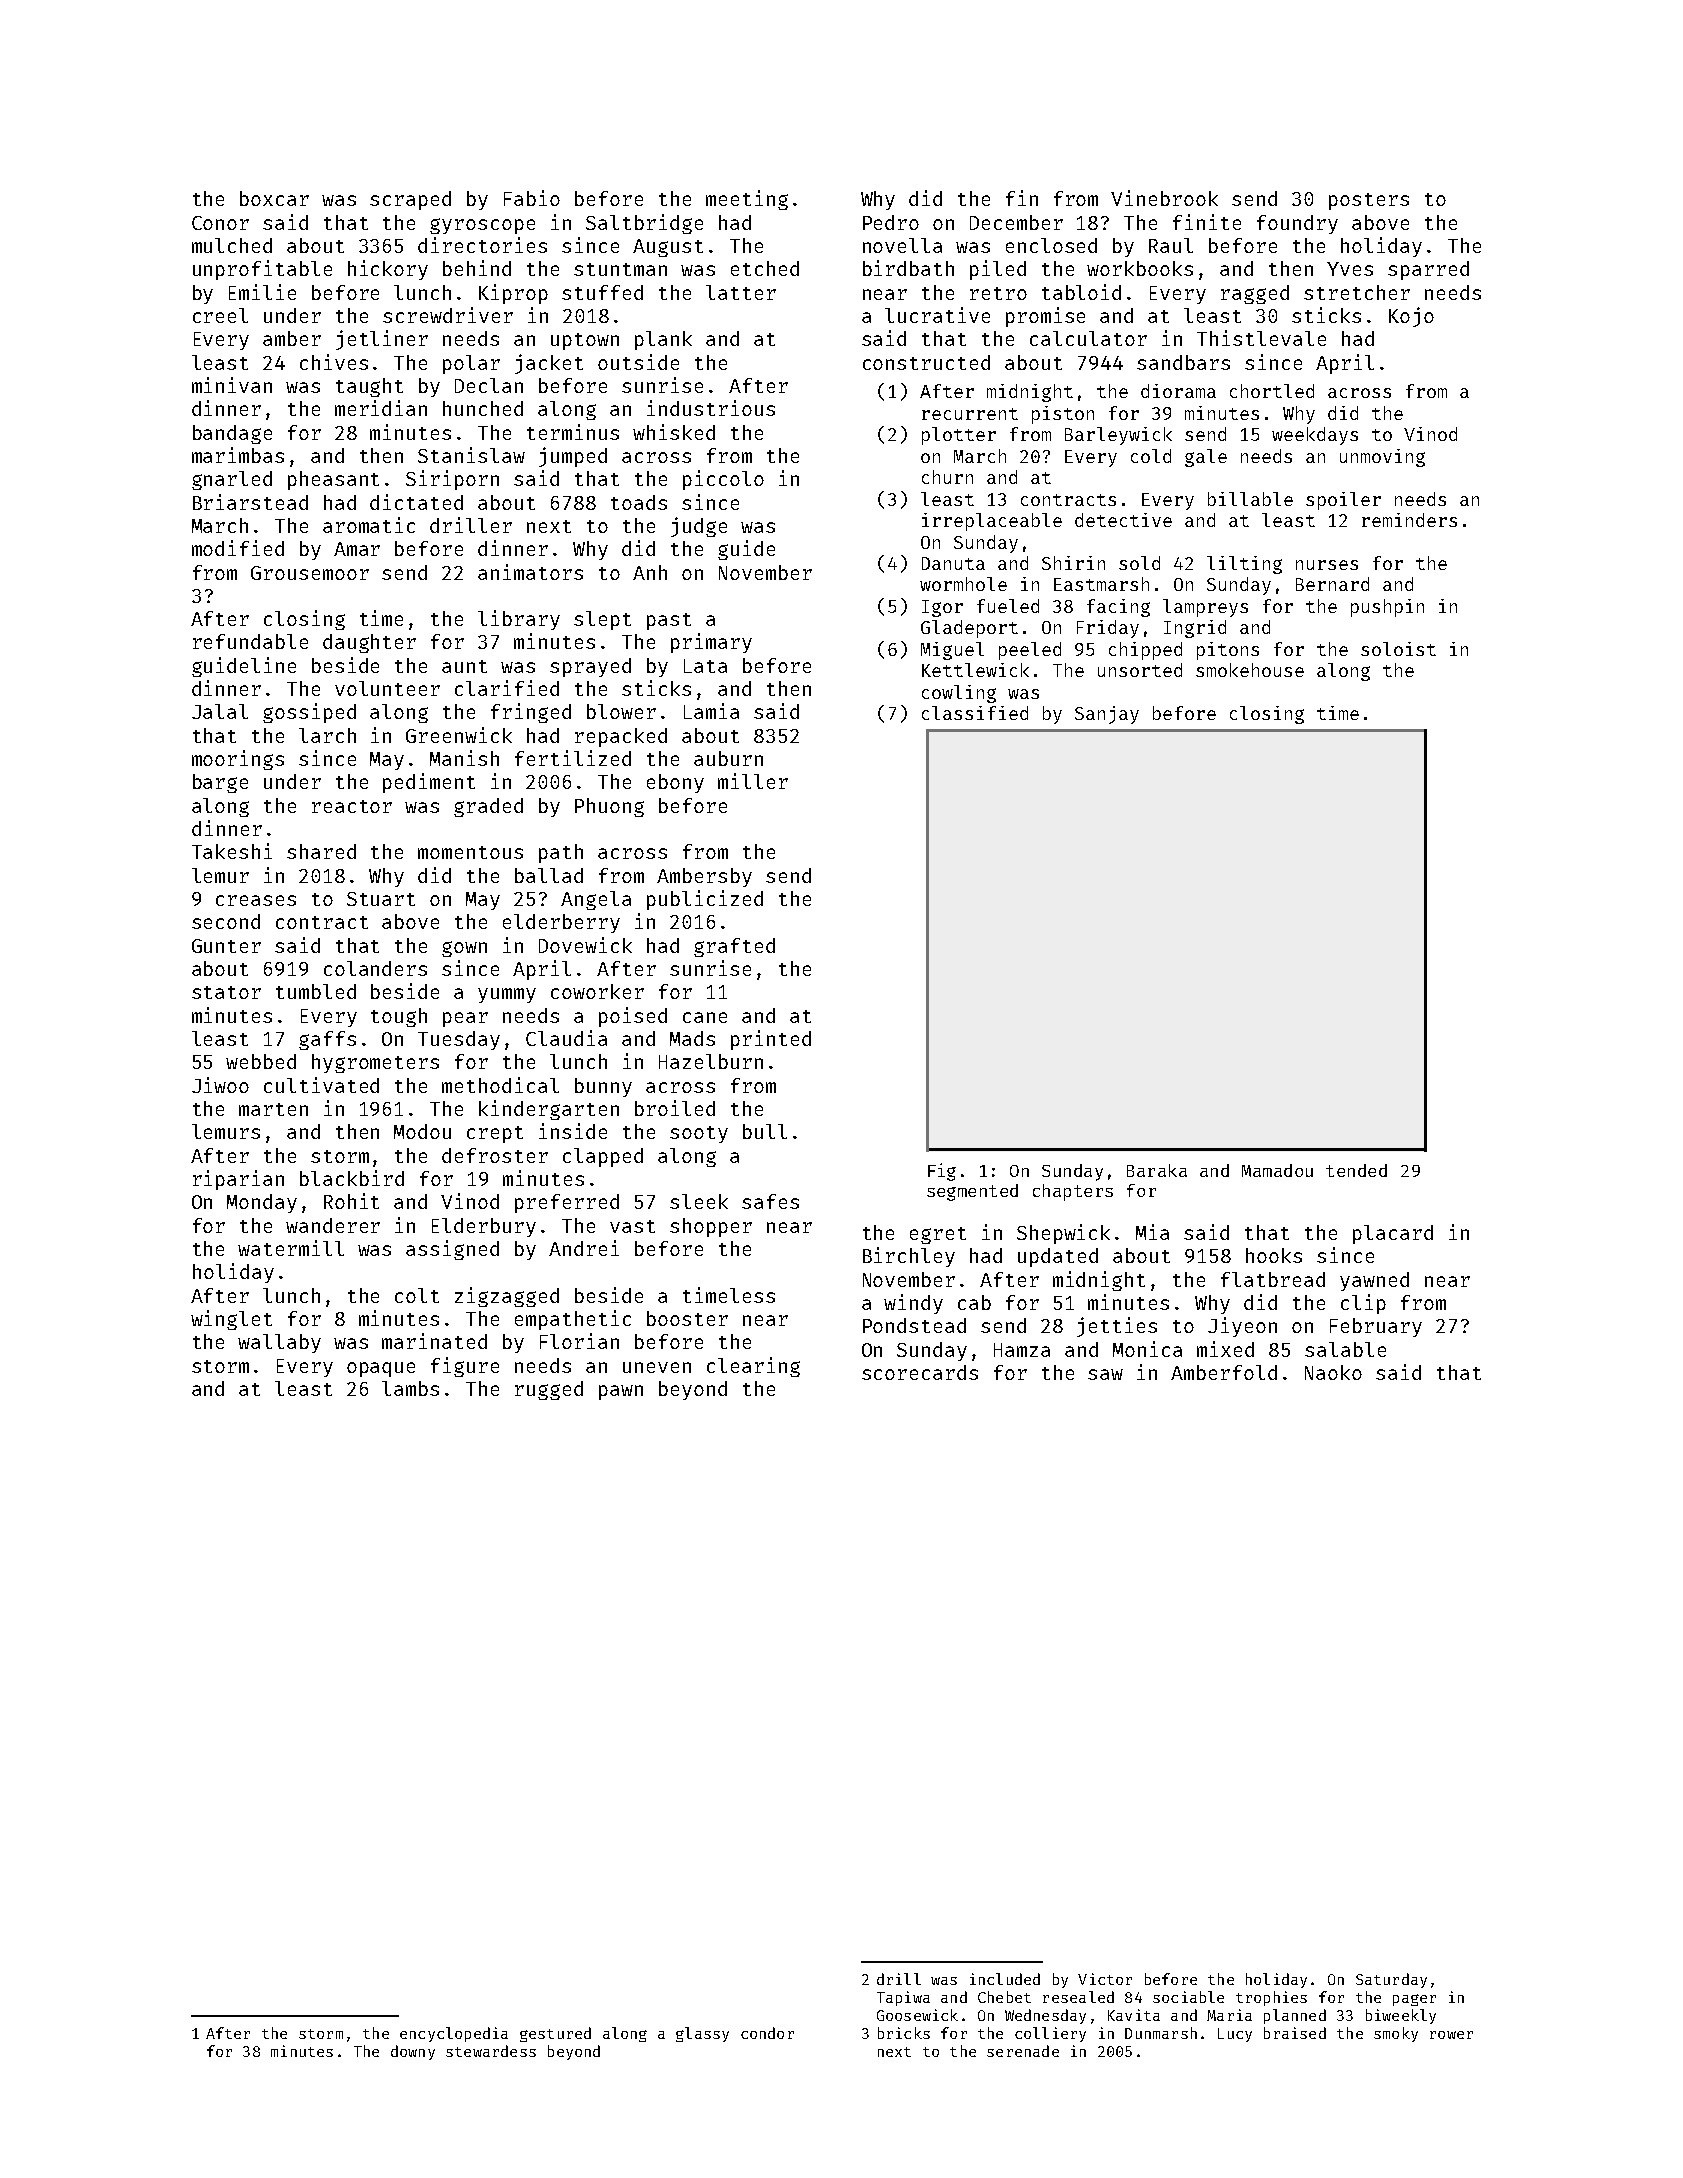 This screenshot has height=2178, width=1683. Describe the element at coordinates (1451, 2035) in the screenshot. I see `rower` at that location.
